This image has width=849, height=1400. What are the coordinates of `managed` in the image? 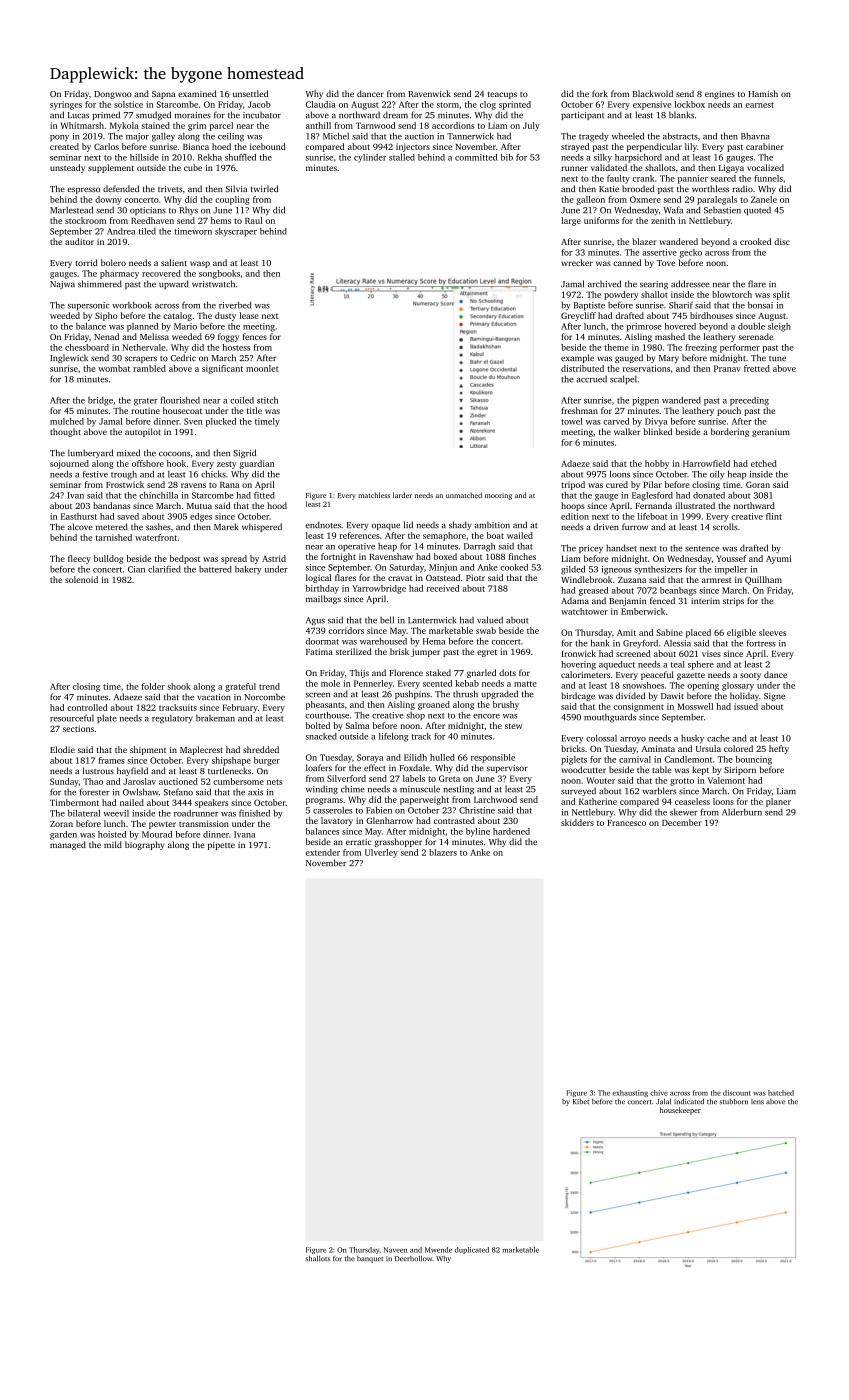 It's located at (68, 845).
